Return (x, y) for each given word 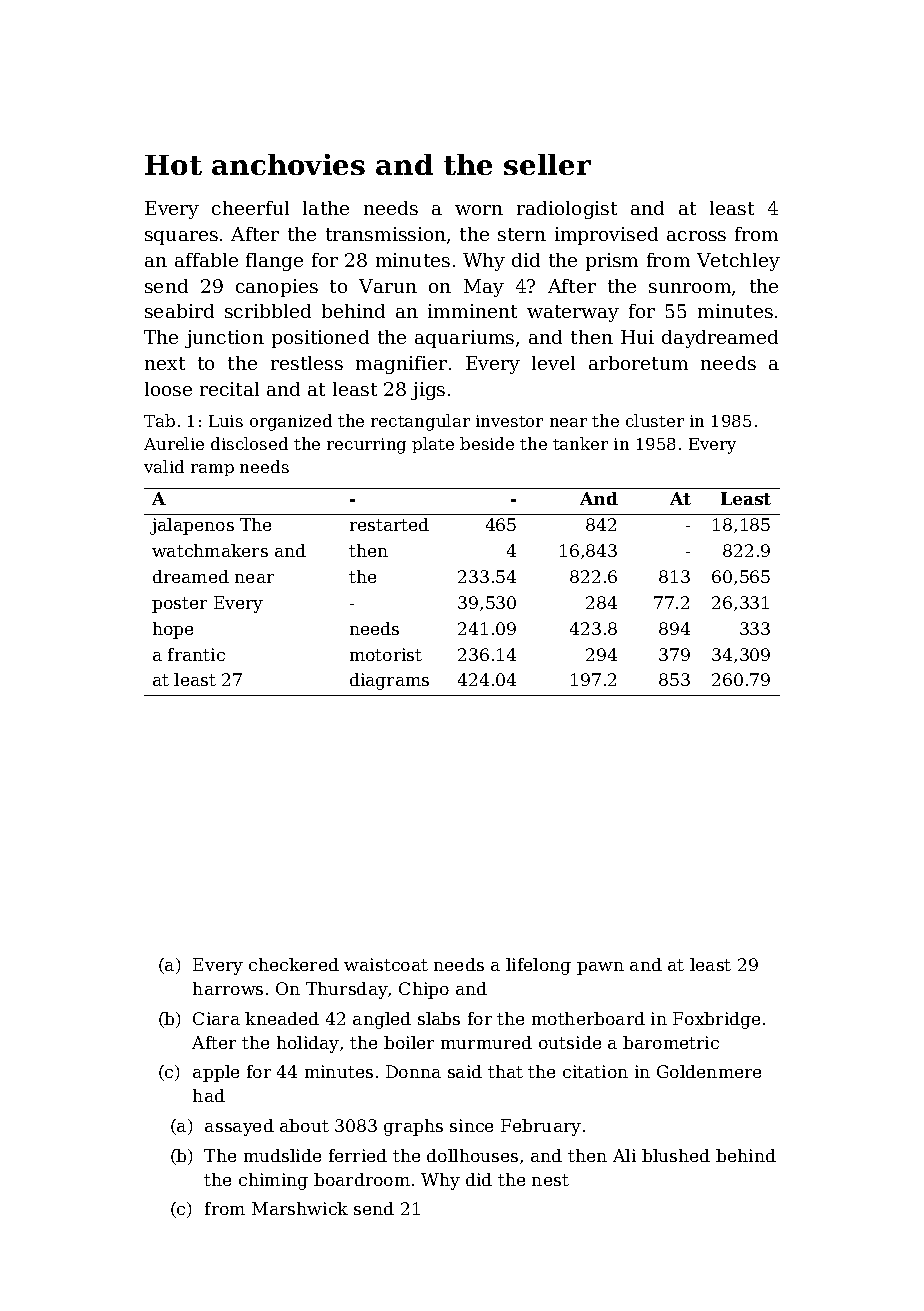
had (209, 1095)
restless (307, 363)
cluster (655, 420)
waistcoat (386, 964)
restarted (389, 524)
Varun (388, 286)
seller (547, 164)
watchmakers (210, 550)
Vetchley (738, 262)
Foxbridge (716, 1020)
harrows (228, 988)
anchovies (288, 164)
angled (382, 1020)
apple (216, 1073)
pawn (600, 968)
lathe (326, 208)
